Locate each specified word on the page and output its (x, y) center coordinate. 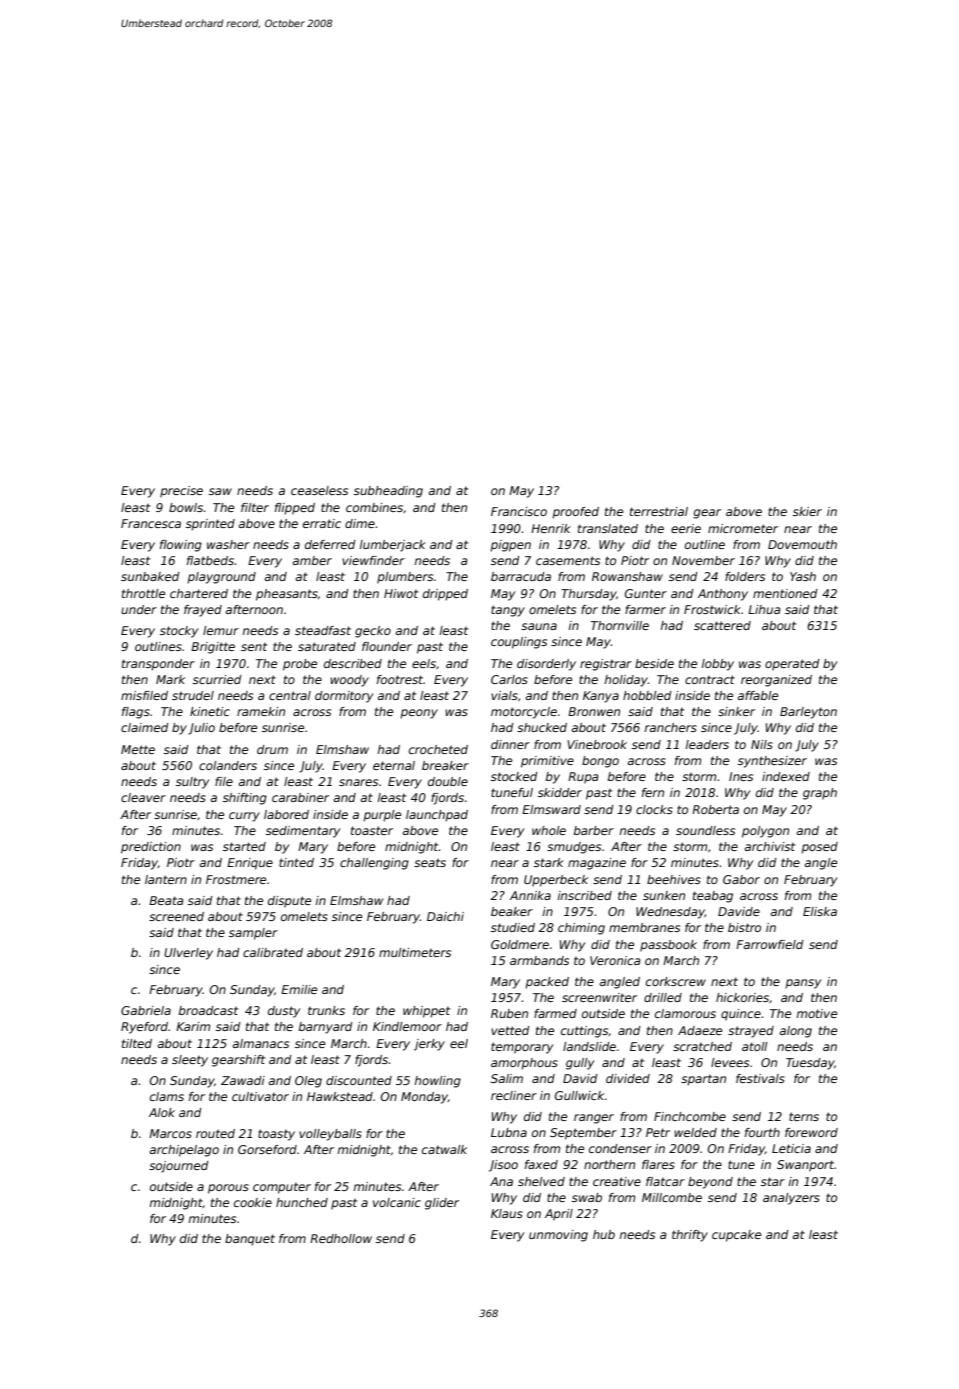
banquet (250, 1240)
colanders (228, 765)
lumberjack (393, 546)
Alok (162, 1112)
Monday (424, 1098)
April (559, 1215)
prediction (151, 848)
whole (549, 830)
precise (181, 492)
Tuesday (810, 1064)
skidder (560, 792)
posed (819, 848)
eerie (686, 528)
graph (820, 794)
